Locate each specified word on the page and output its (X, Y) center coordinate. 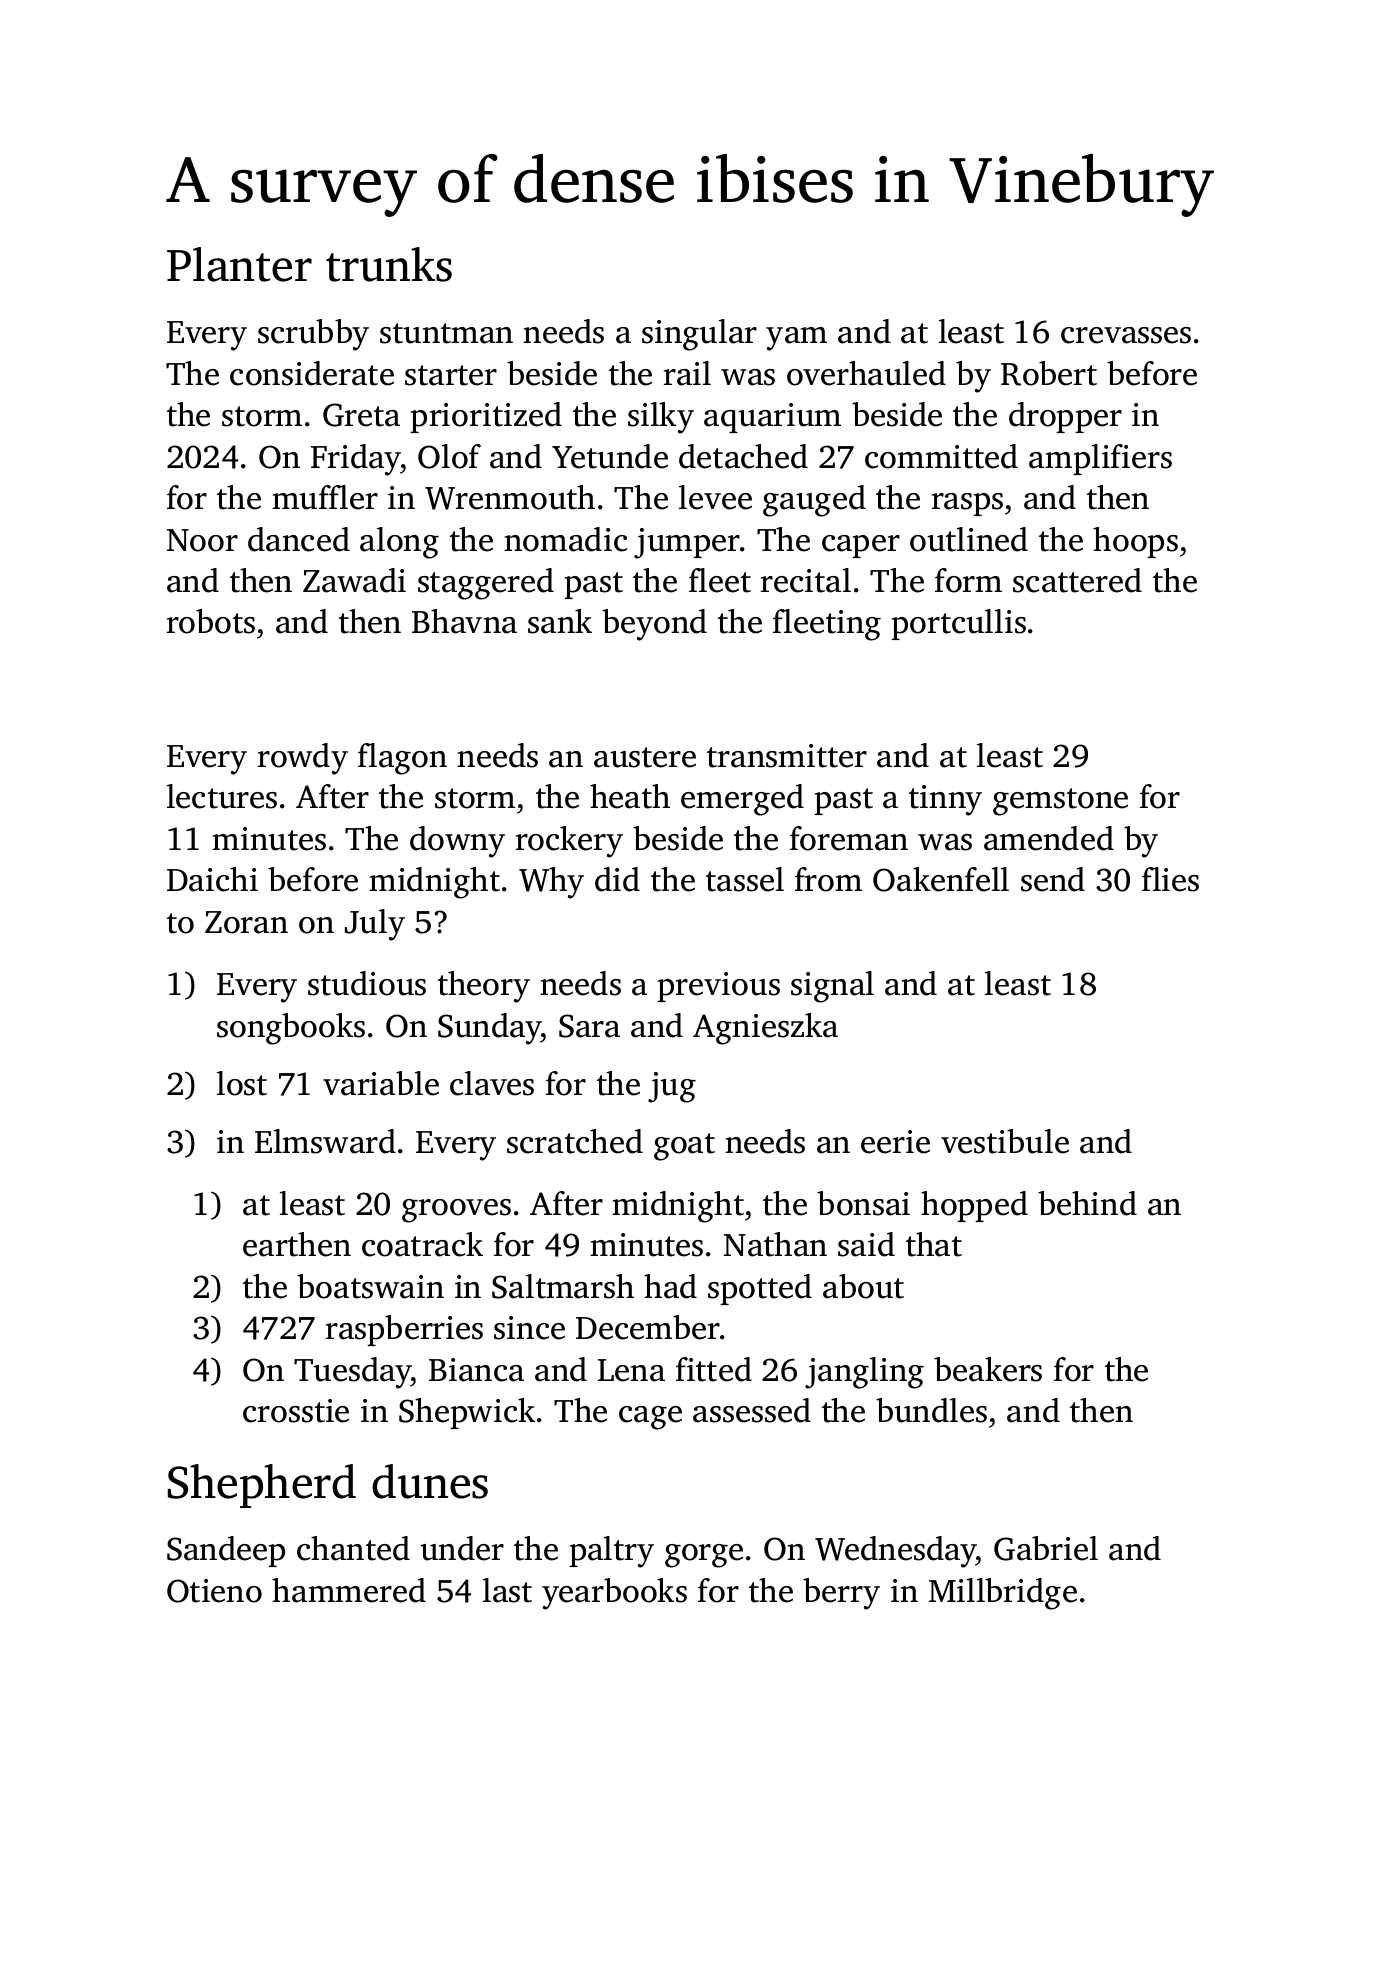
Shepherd (262, 1486)
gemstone (1060, 802)
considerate (312, 373)
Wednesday (896, 1552)
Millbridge (1003, 1594)
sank (560, 621)
